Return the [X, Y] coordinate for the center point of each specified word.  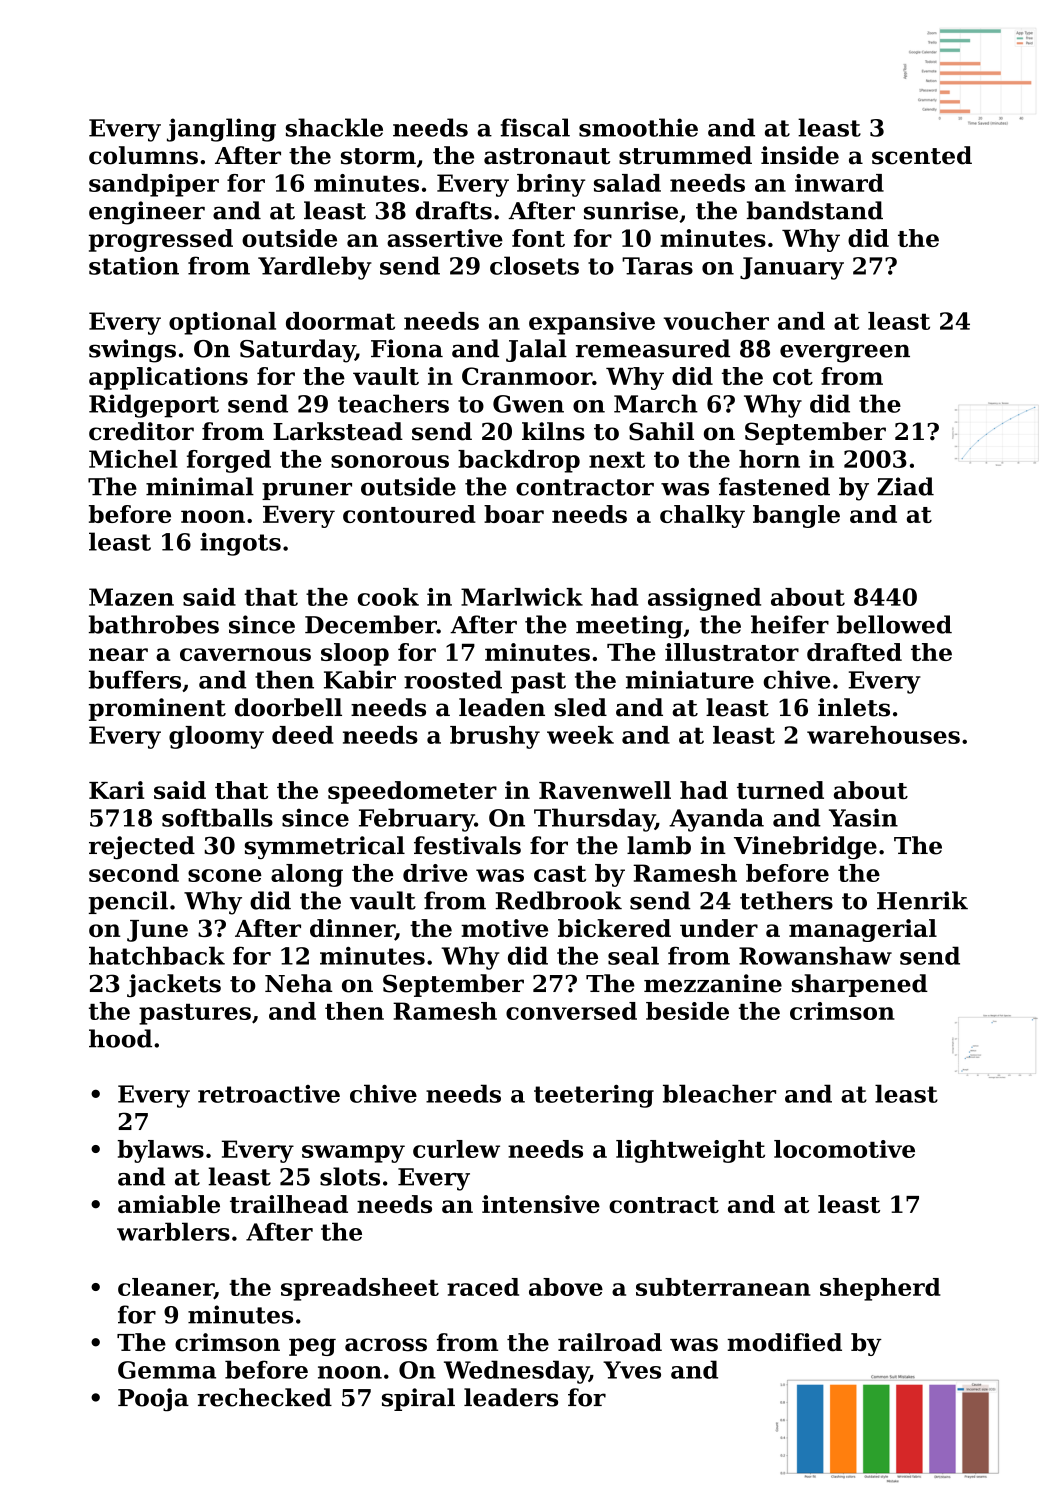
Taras [657, 266]
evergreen [845, 353]
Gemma [167, 1370]
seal [633, 955]
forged [229, 461]
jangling [221, 130]
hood [120, 1038]
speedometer [412, 792]
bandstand [815, 210]
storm [378, 156]
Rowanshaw [815, 955]
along [307, 875]
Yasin [863, 817]
